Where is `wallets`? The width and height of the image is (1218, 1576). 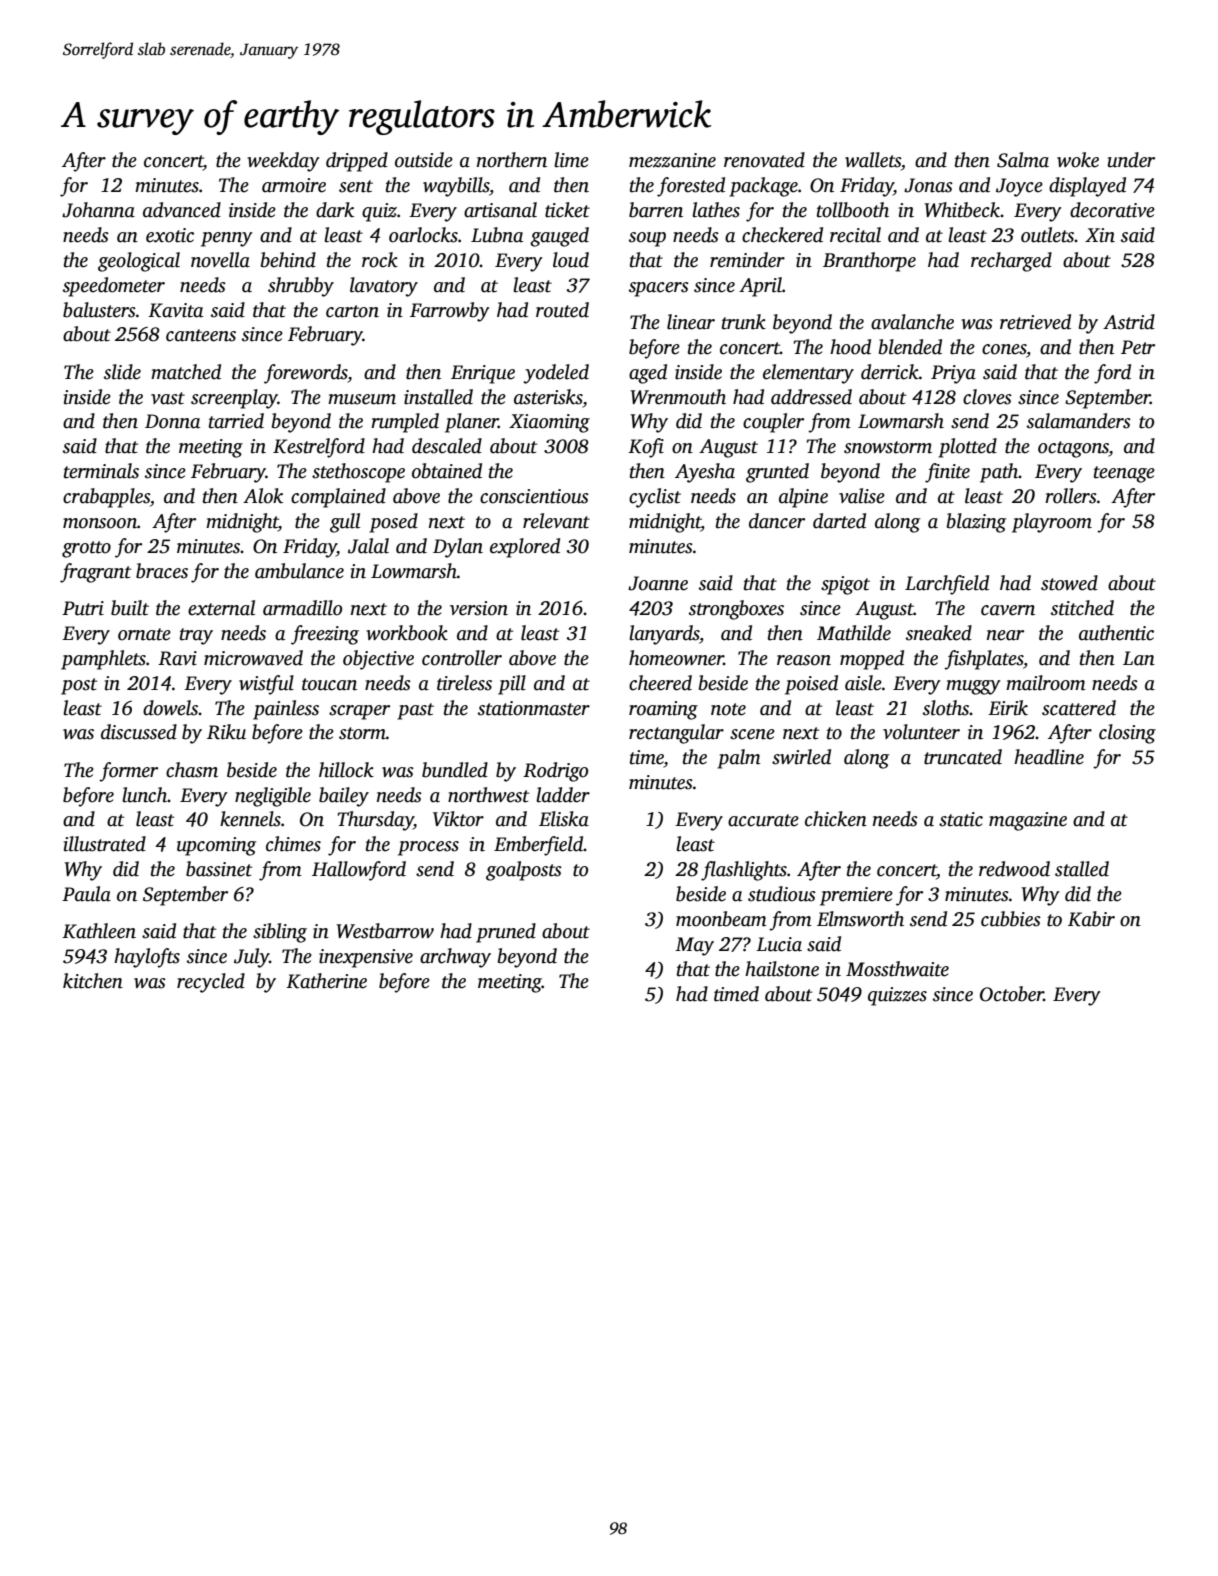 wallets is located at coordinates (873, 160).
